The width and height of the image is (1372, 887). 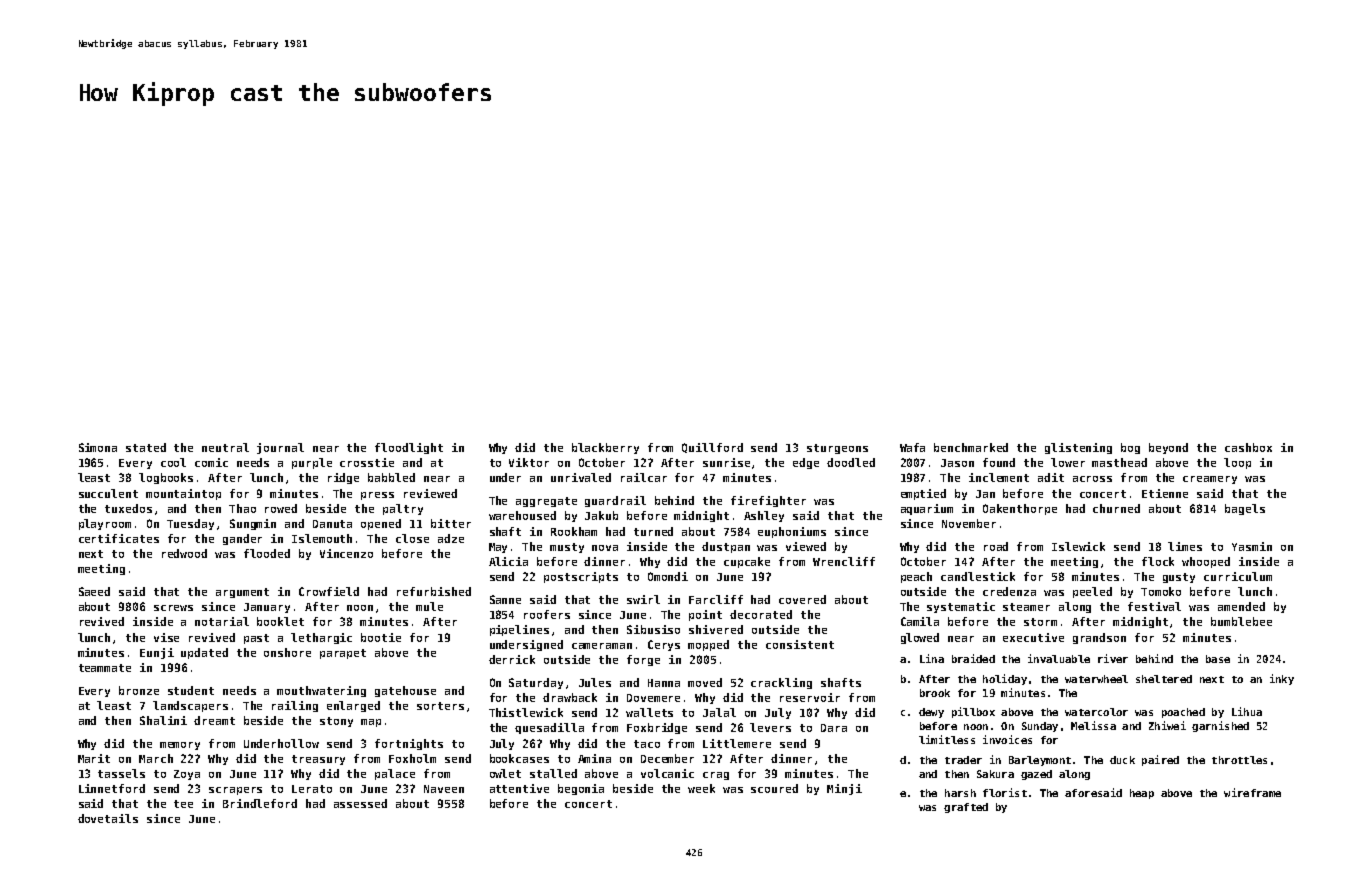 I want to click on executive, so click(x=1033, y=637).
